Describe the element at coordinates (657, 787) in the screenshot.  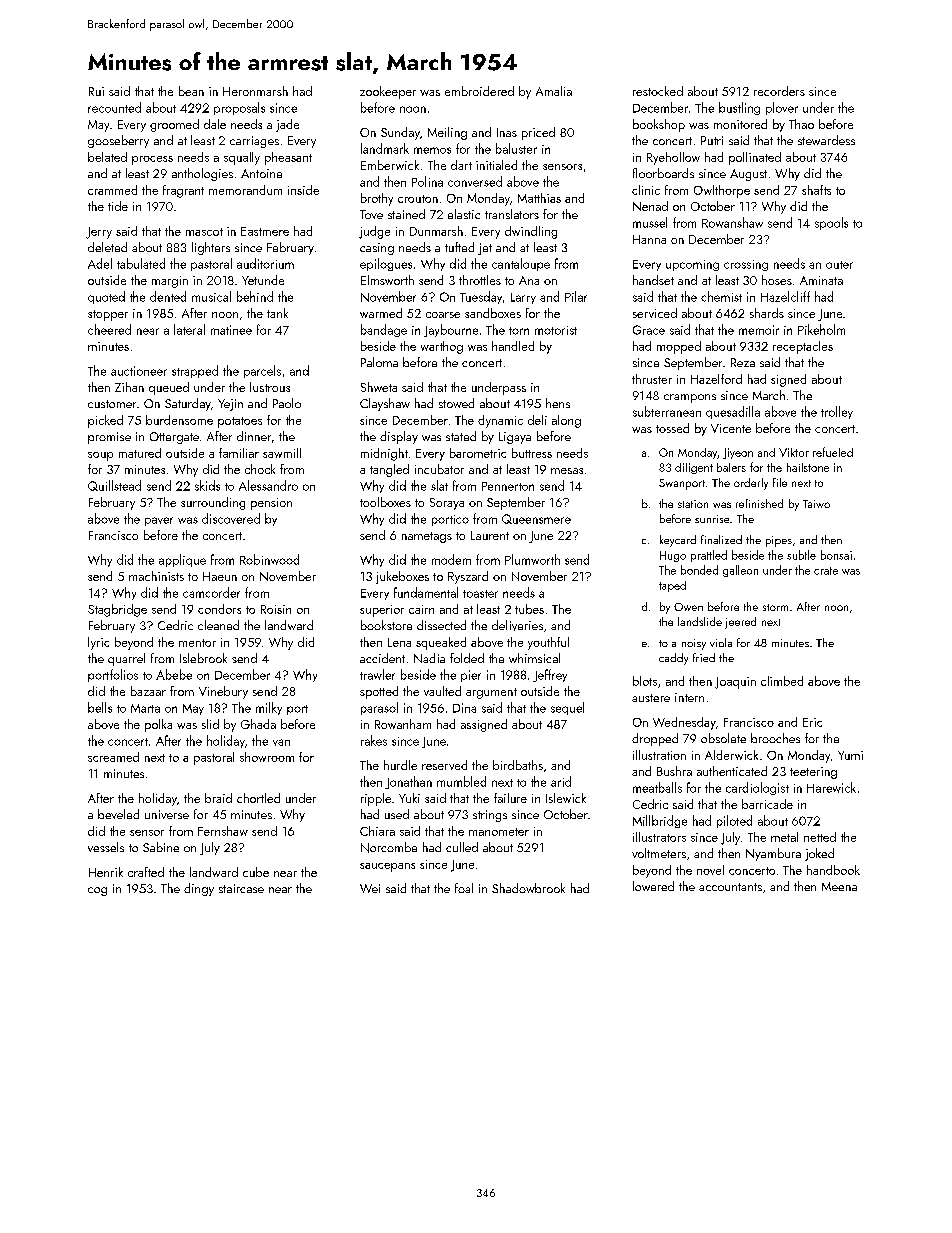
I see `meatballs` at that location.
